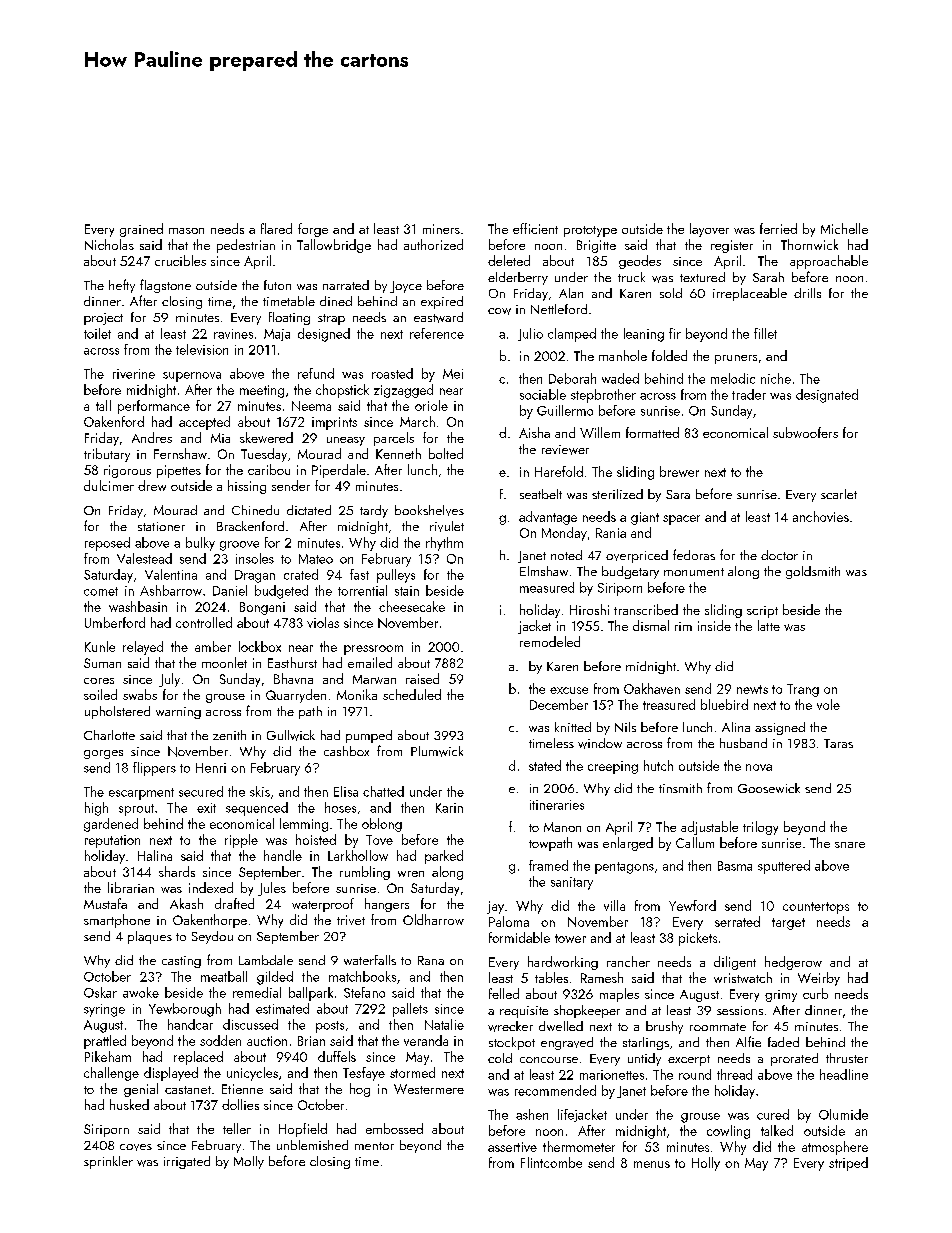 Image resolution: width=952 pixels, height=1233 pixels. I want to click on Michelle, so click(844, 228).
